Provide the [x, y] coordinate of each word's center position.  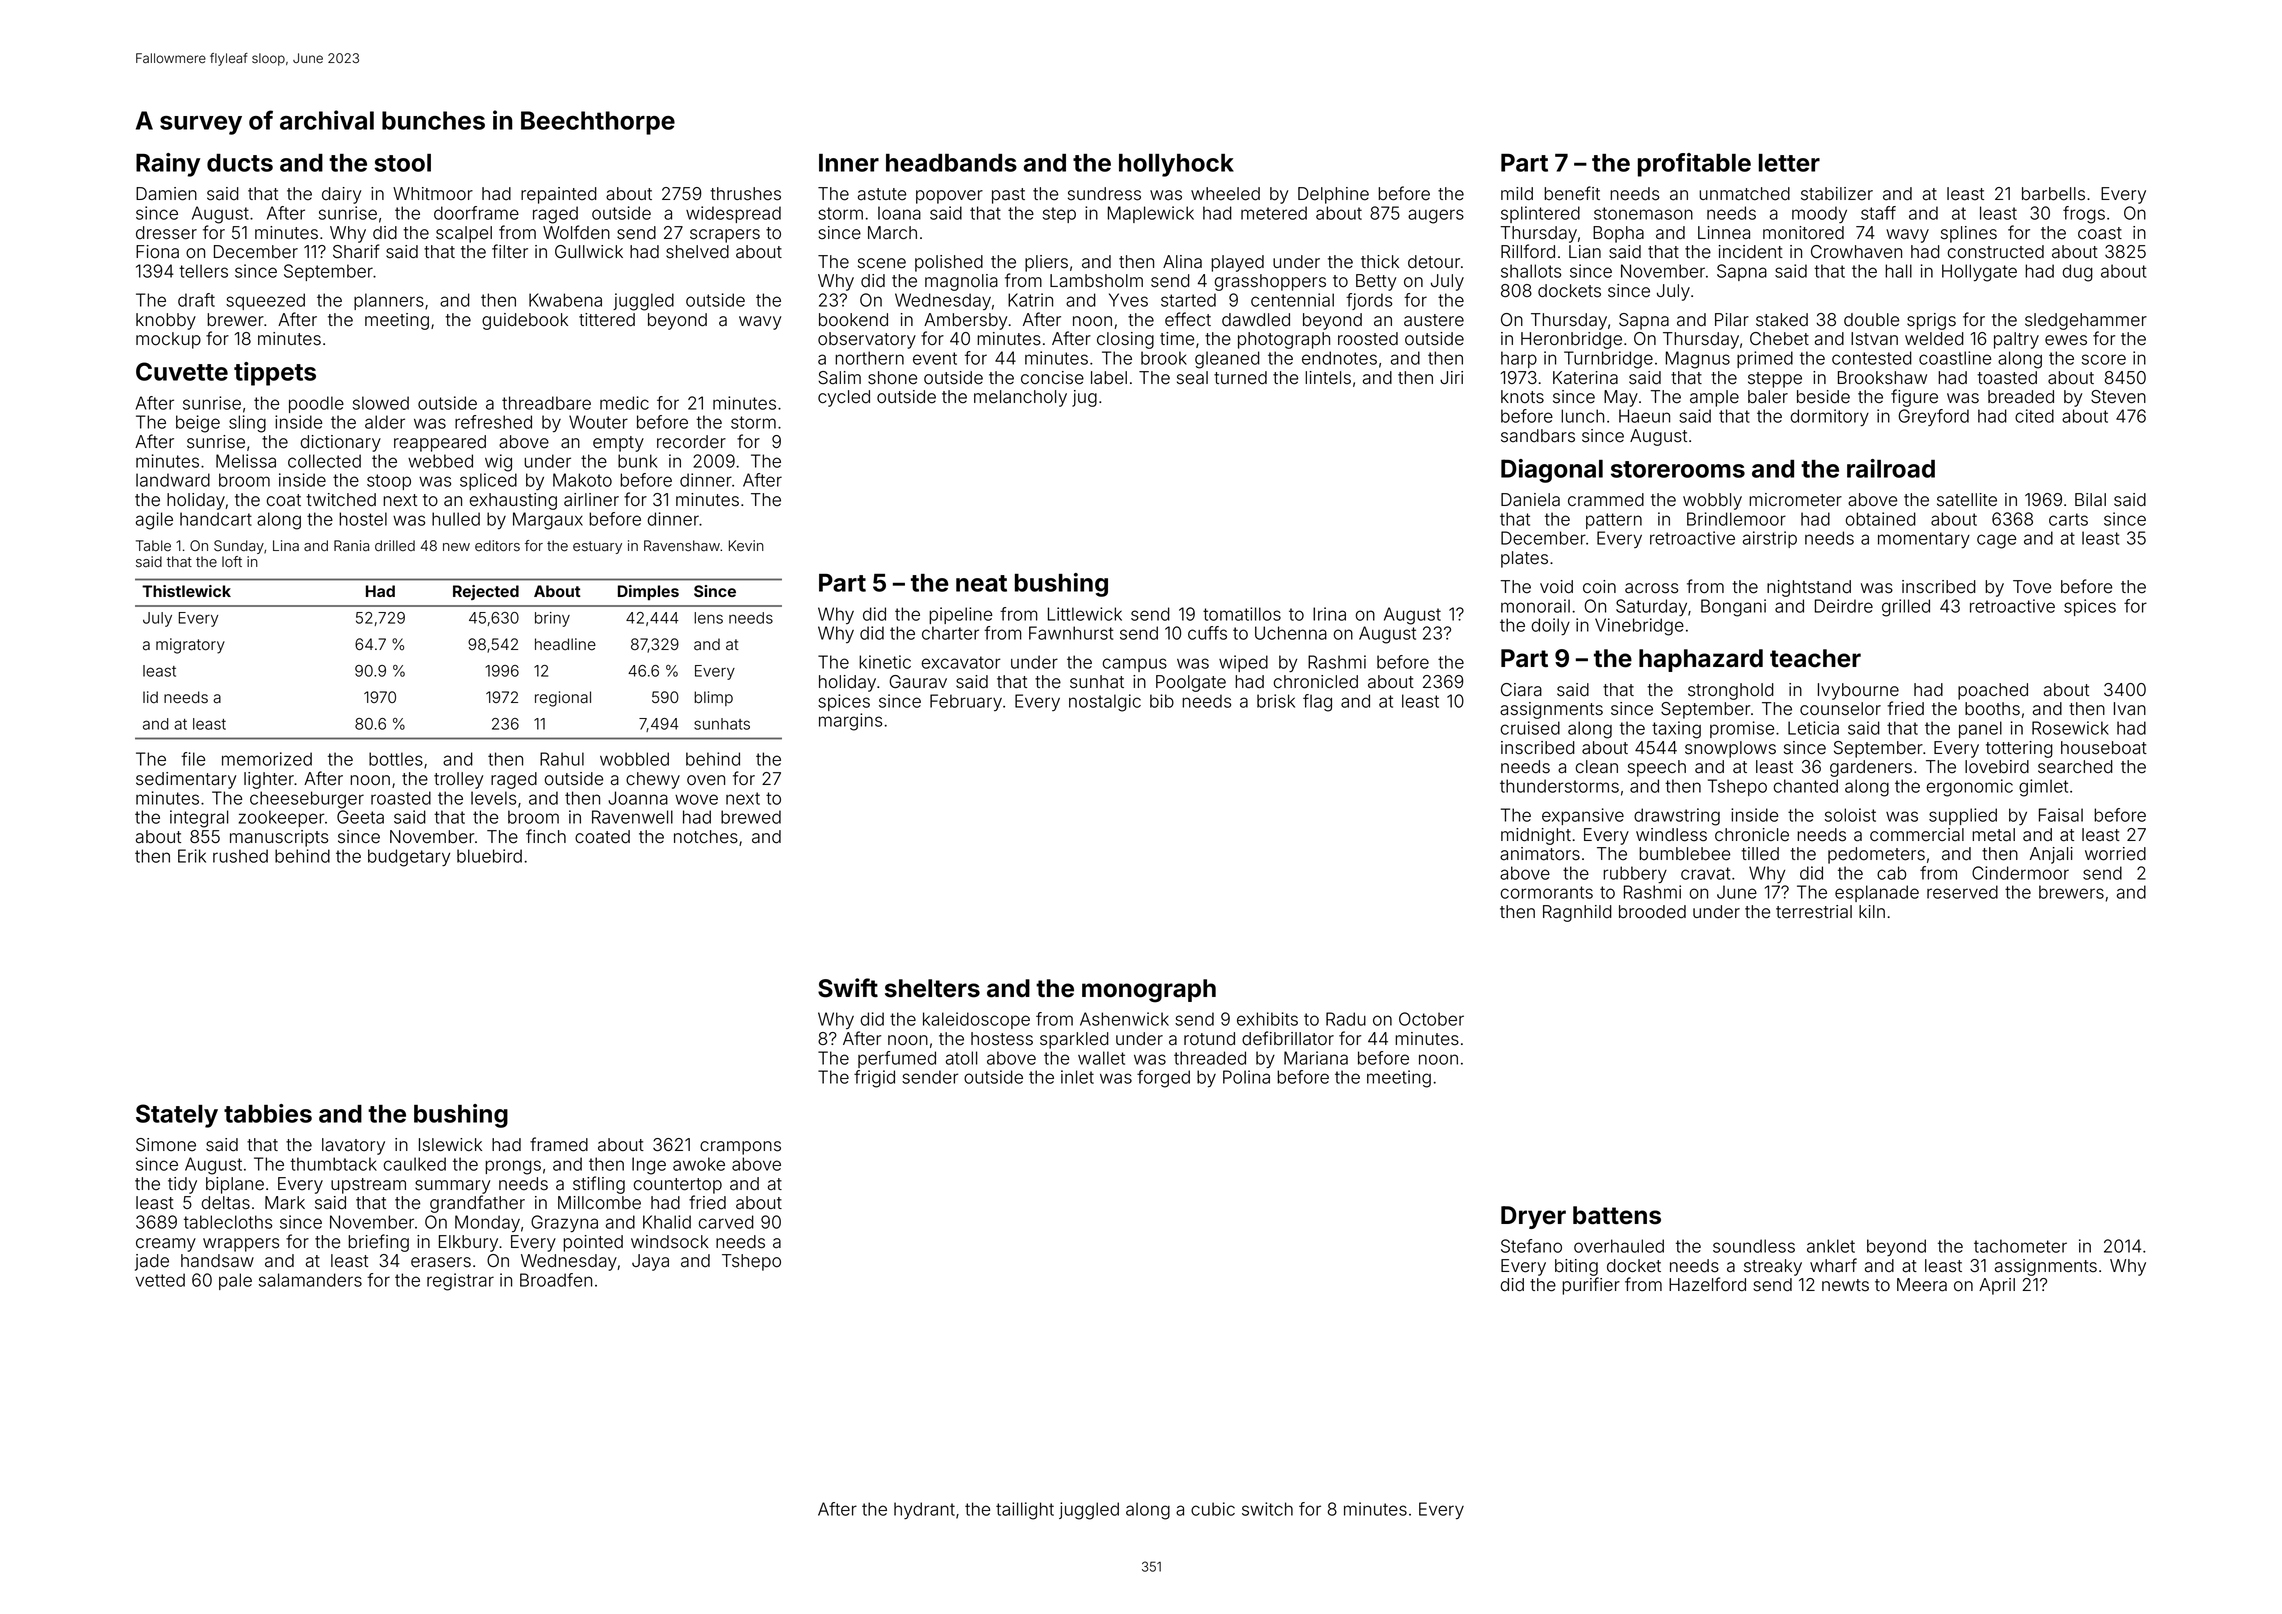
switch [1267, 1509]
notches [706, 837]
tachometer [2020, 1246]
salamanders [310, 1280]
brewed [751, 817]
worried [2115, 854]
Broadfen [556, 1280]
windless [1671, 835]
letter [1789, 163]
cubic [1213, 1509]
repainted [559, 195]
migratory [190, 646]
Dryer [1533, 1217]
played [1237, 263]
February [966, 702]
